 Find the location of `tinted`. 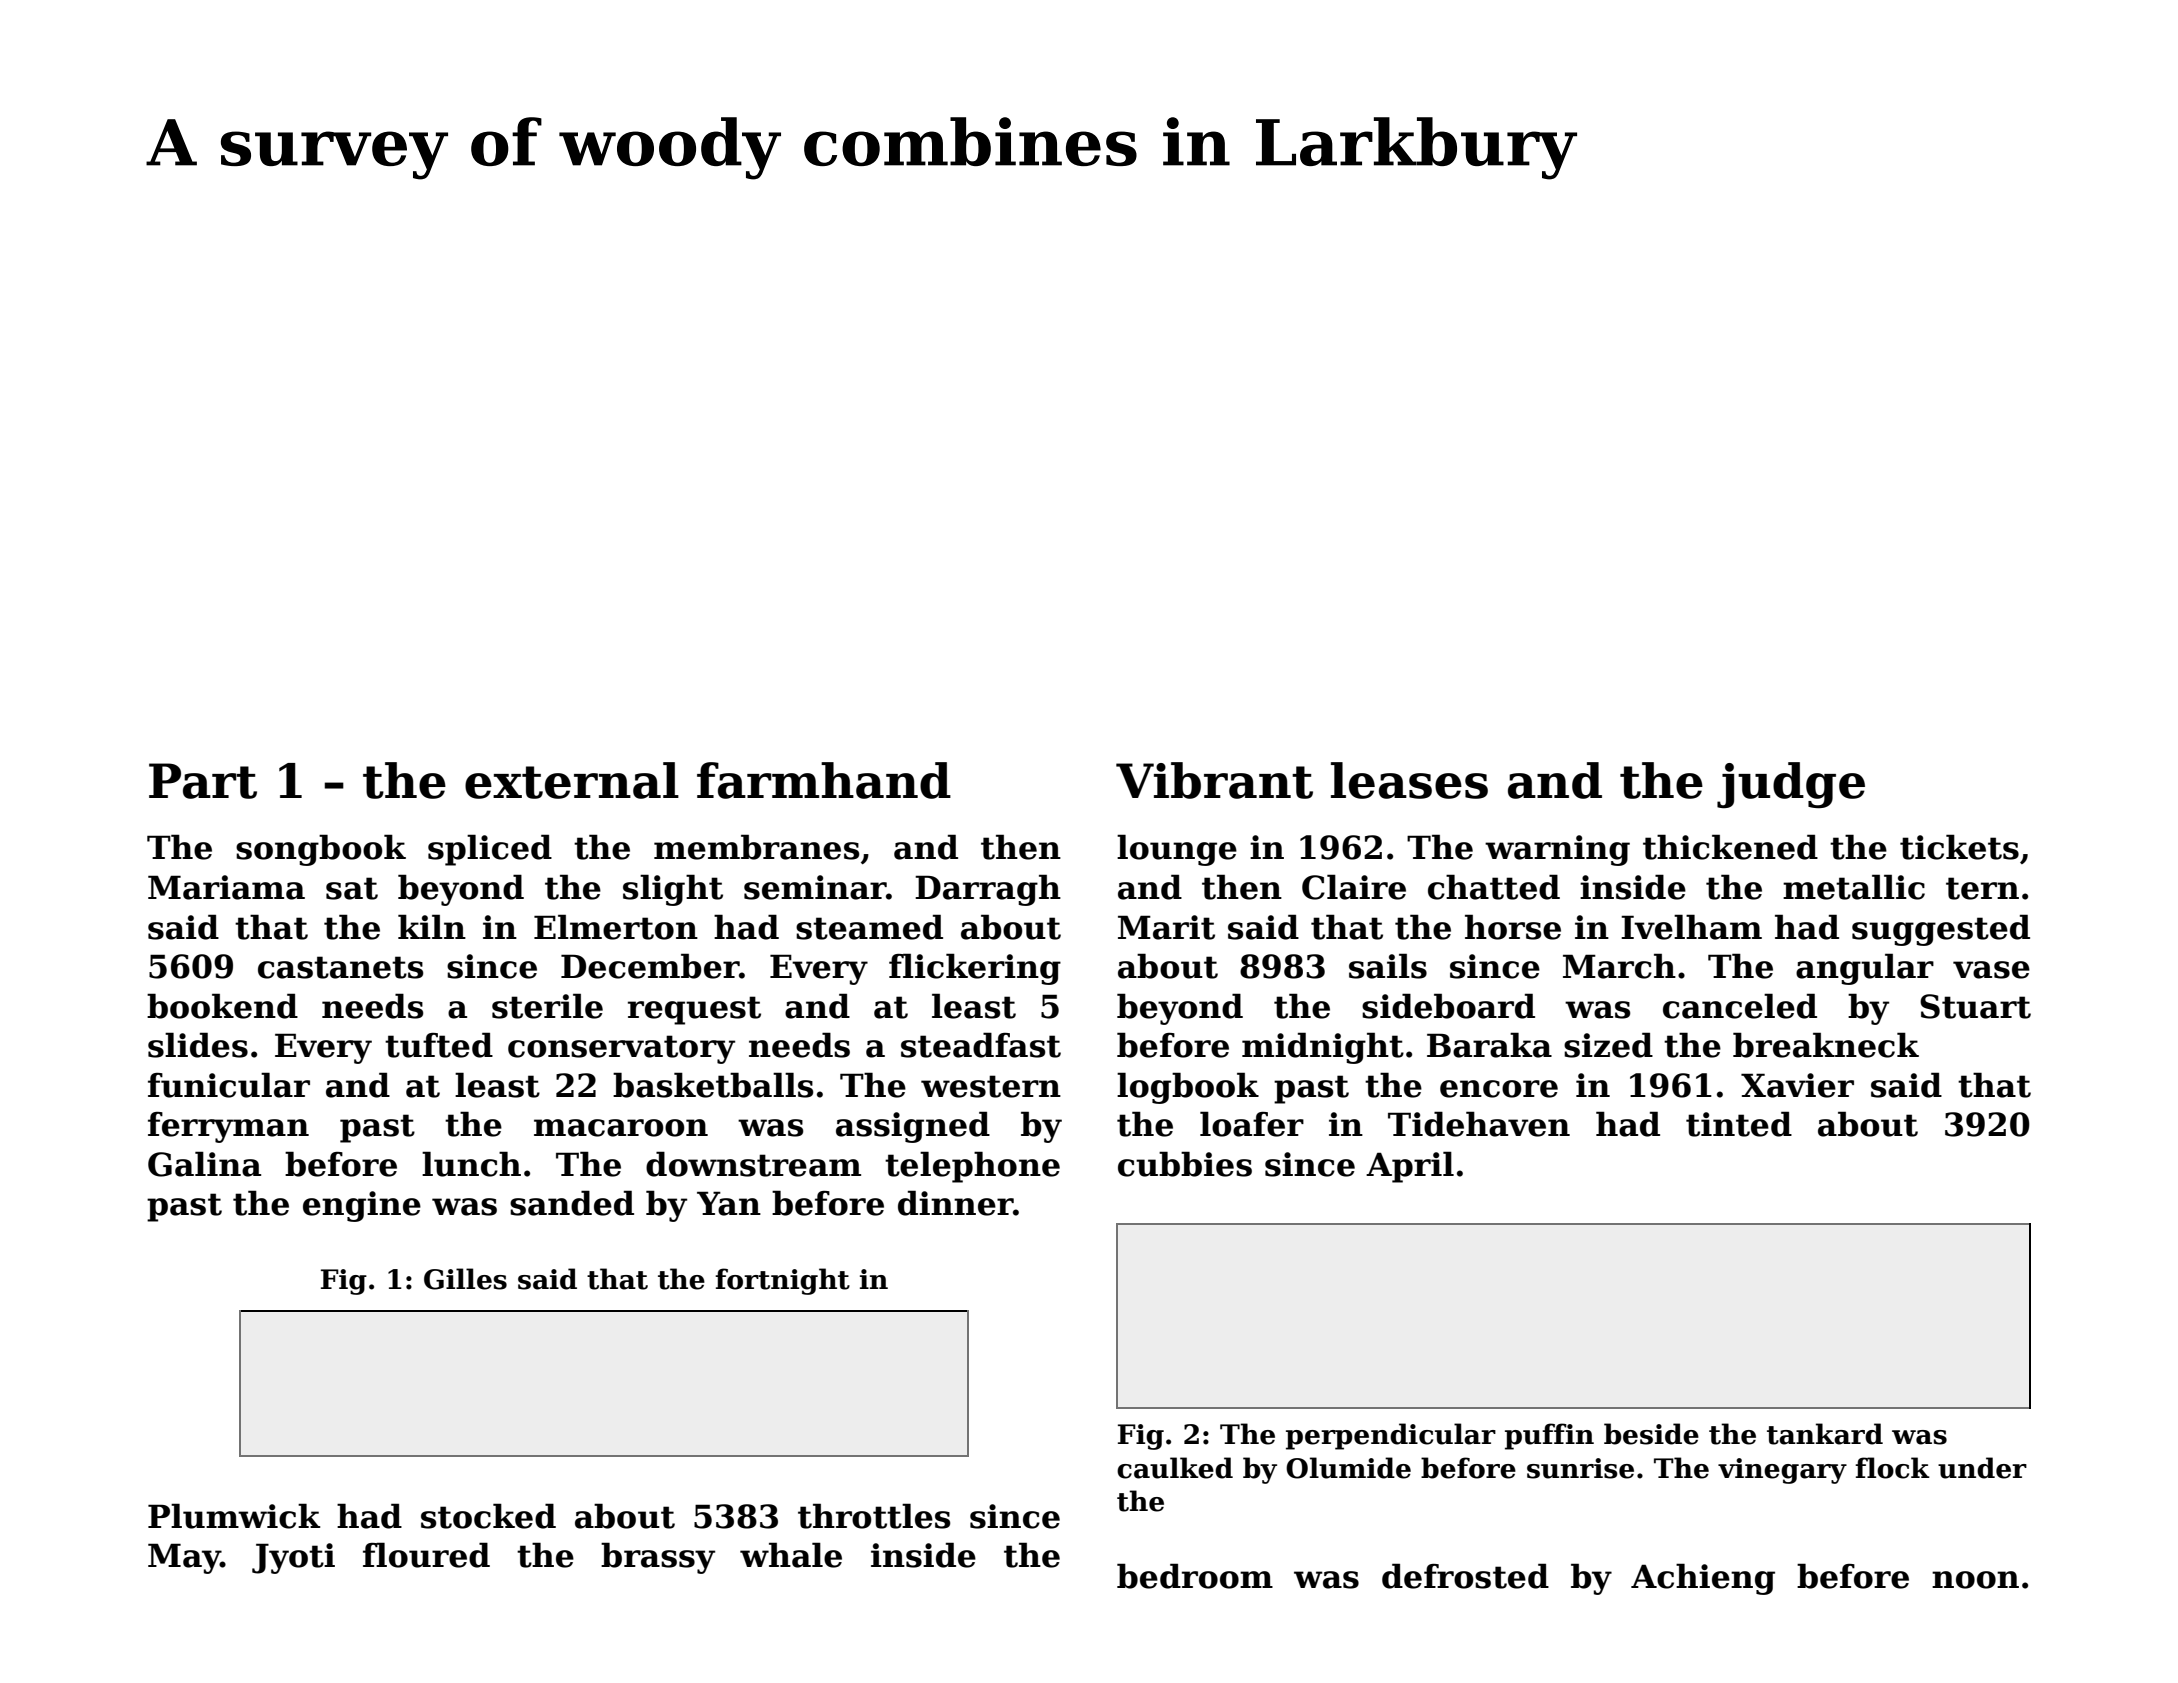

tinted is located at coordinates (1739, 1124).
